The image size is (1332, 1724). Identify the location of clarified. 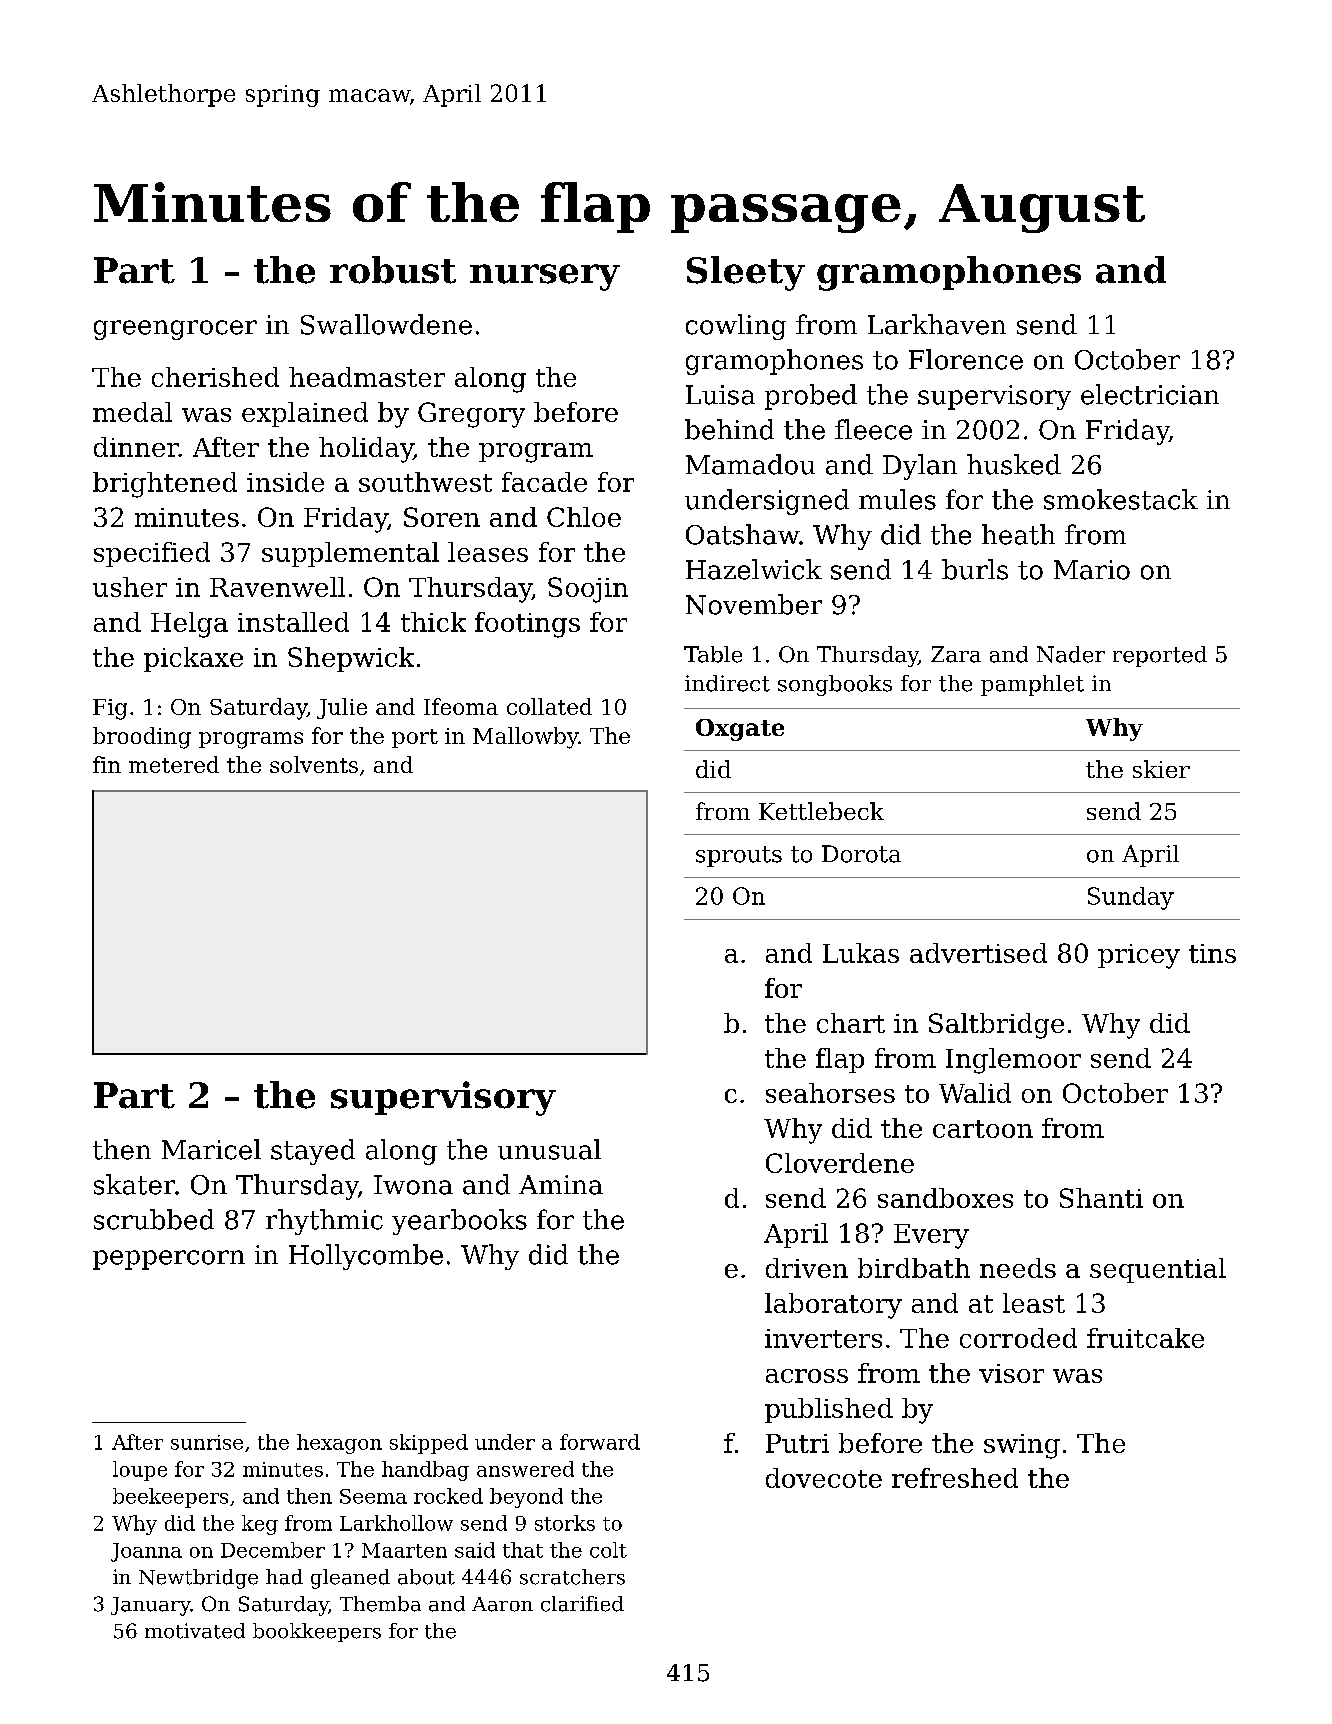
(582, 1604).
